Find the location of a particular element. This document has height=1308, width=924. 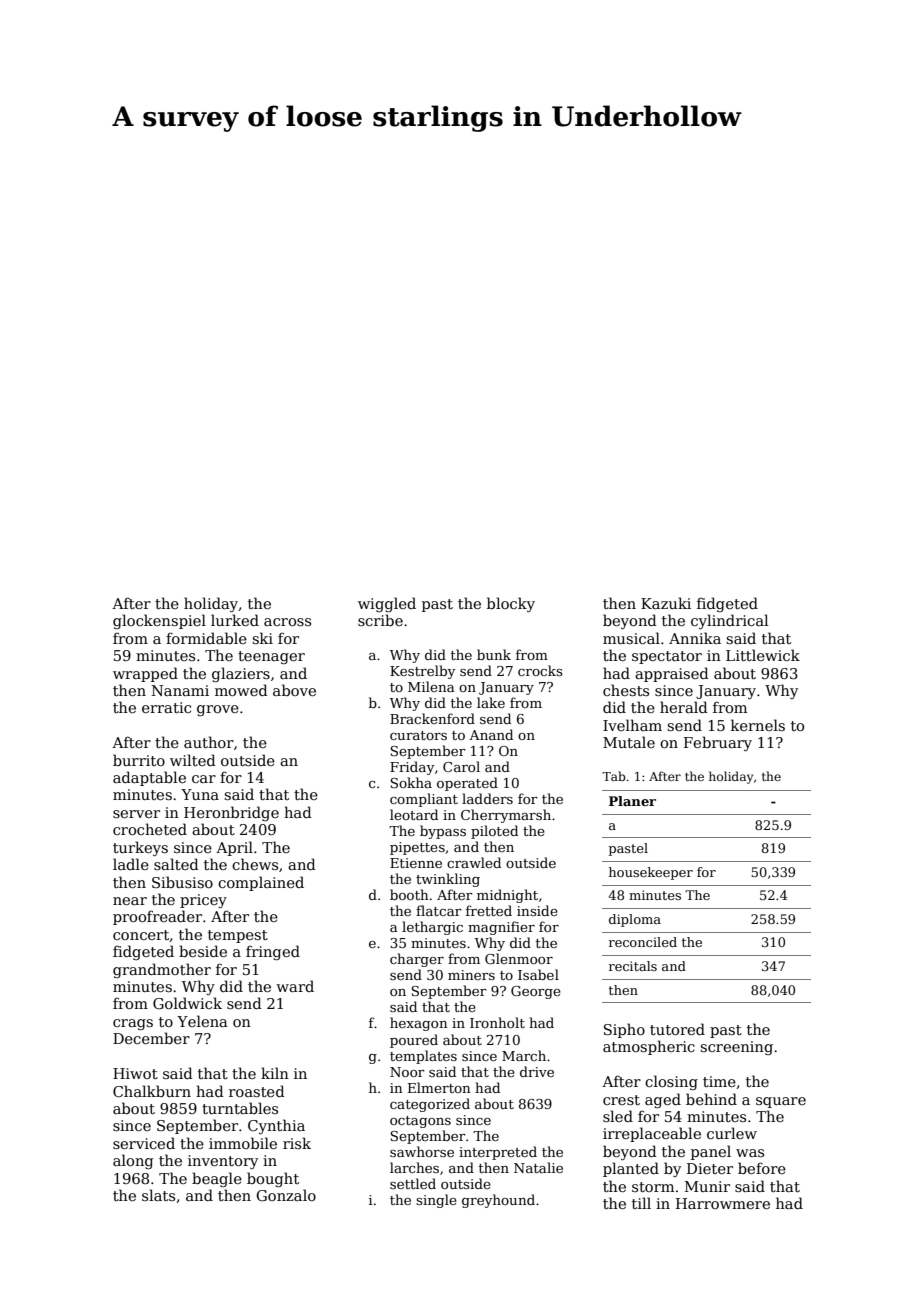

wiggled is located at coordinates (387, 604).
